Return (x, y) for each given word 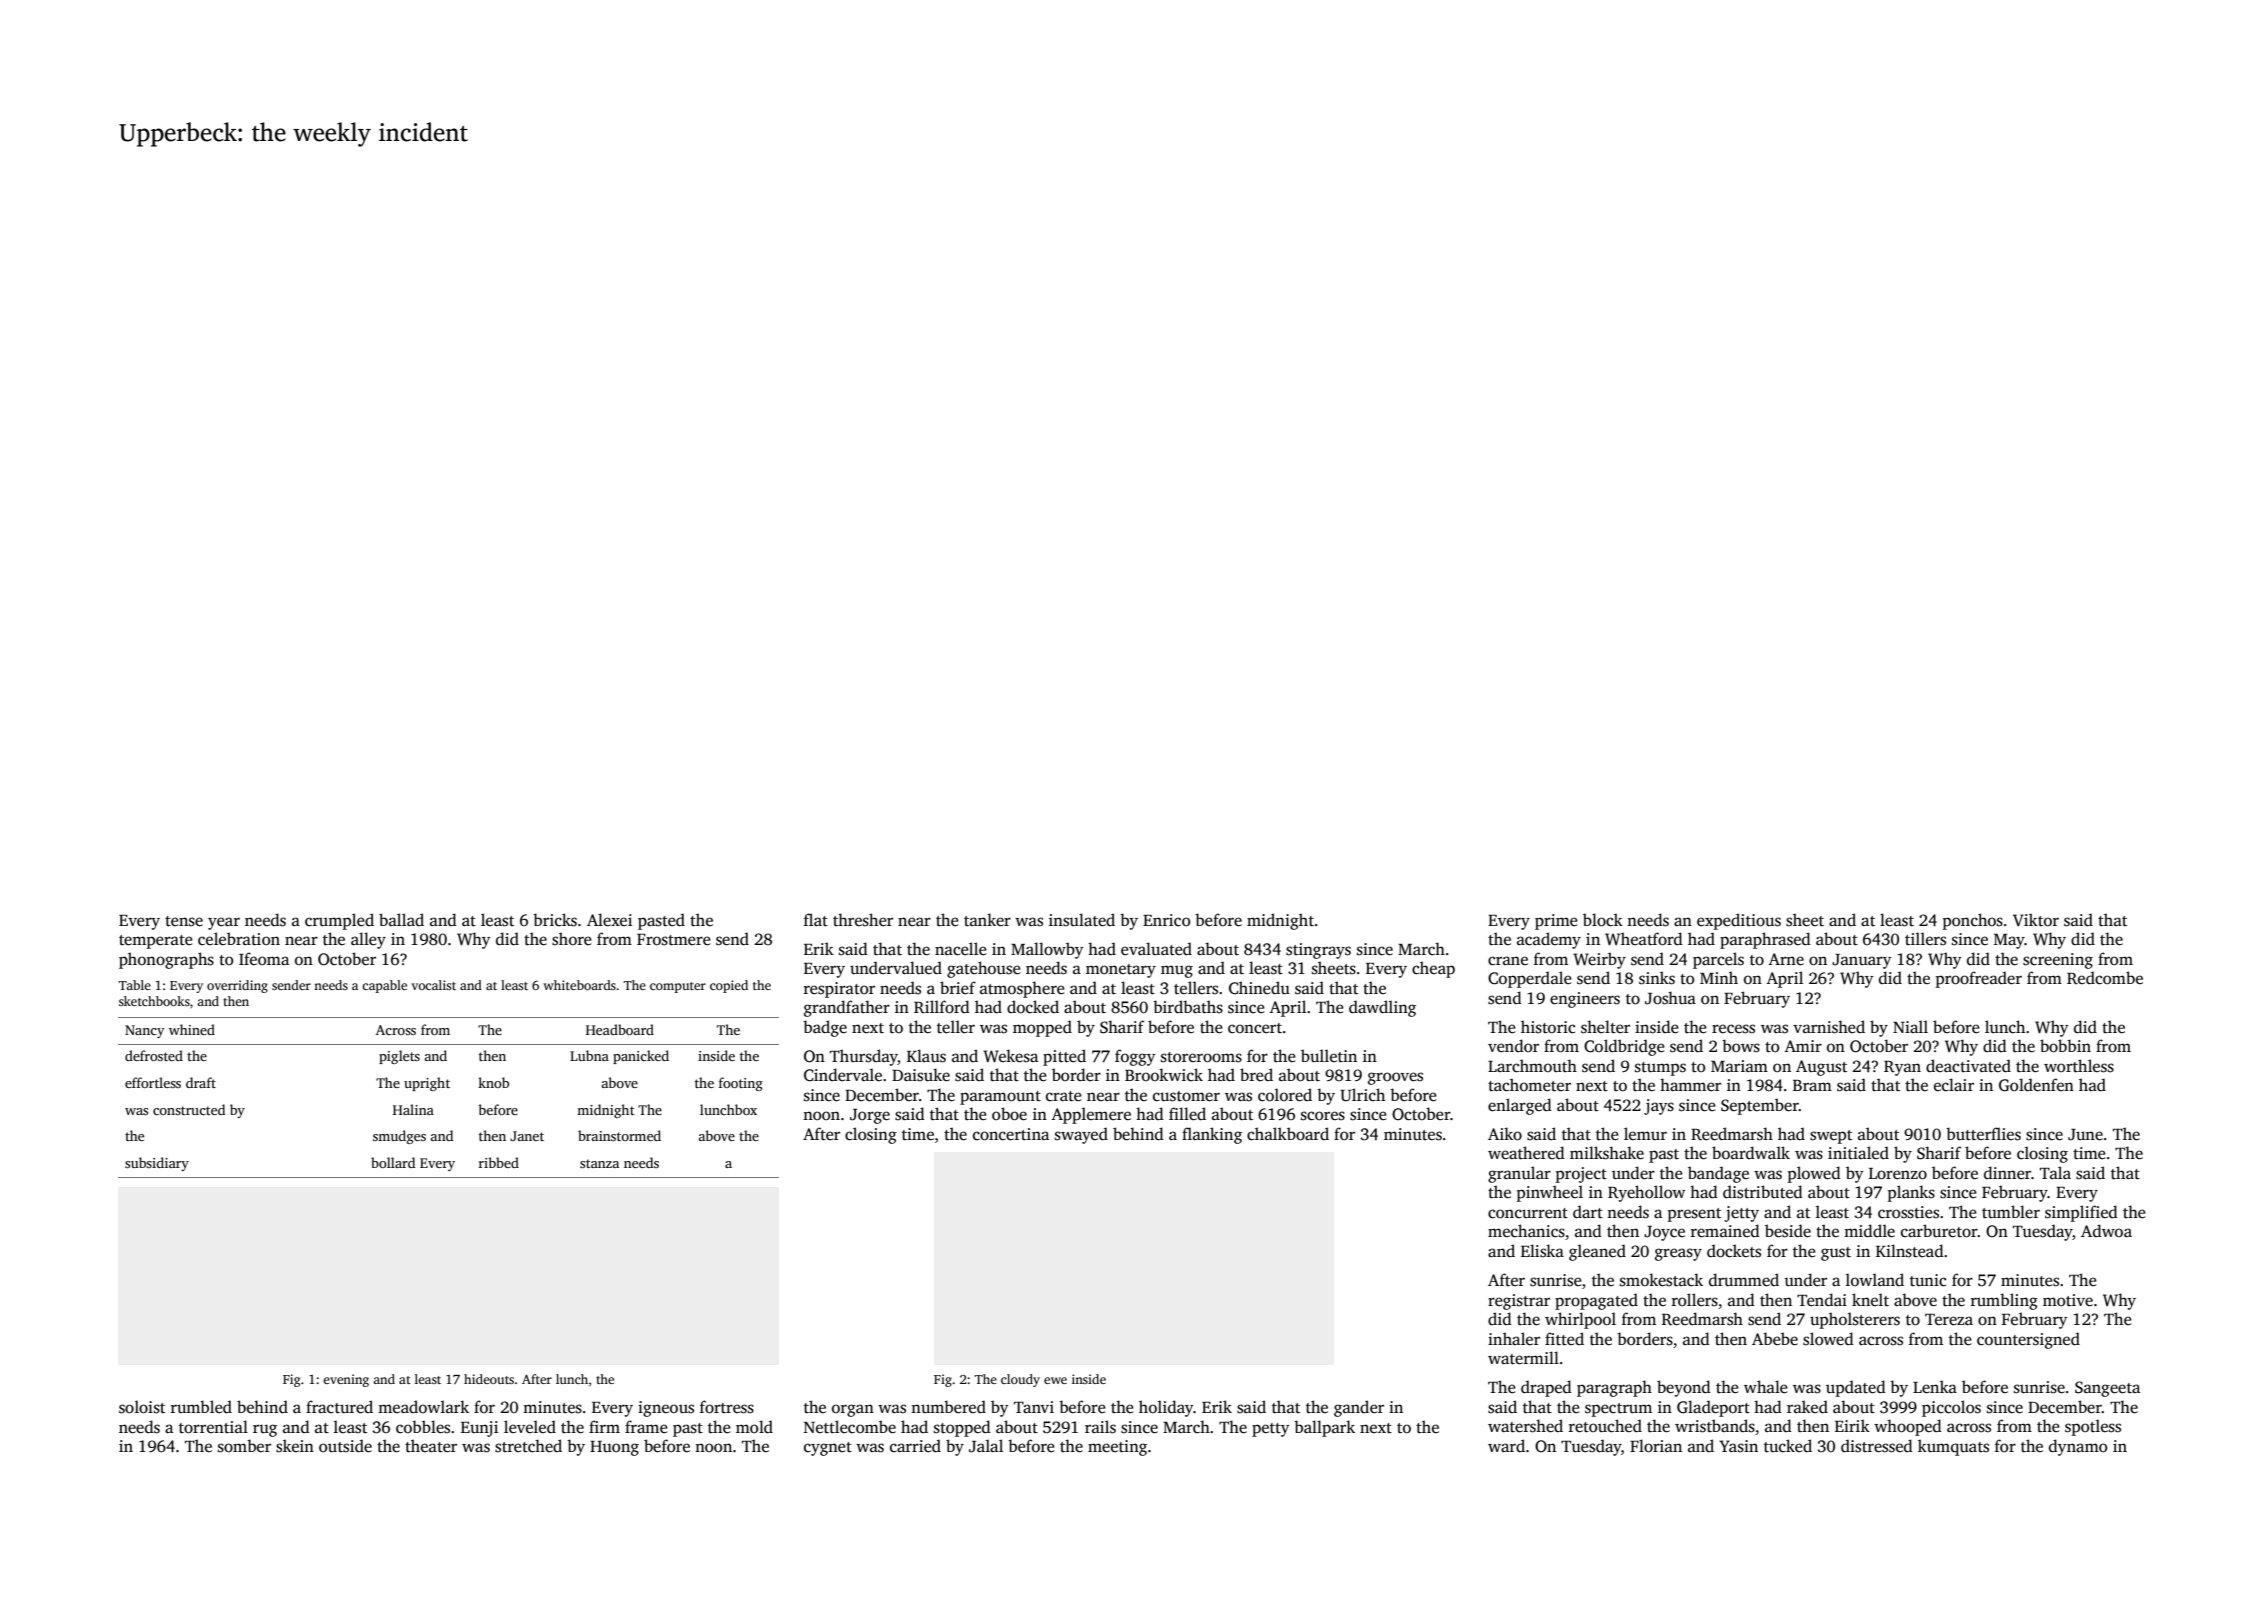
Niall (1910, 1026)
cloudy (1020, 1380)
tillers (1925, 939)
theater (431, 1445)
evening (346, 1380)
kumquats (1953, 1447)
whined (192, 1029)
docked (1033, 1007)
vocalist (433, 985)
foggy (1135, 1057)
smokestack (1661, 1280)
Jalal (986, 1446)
